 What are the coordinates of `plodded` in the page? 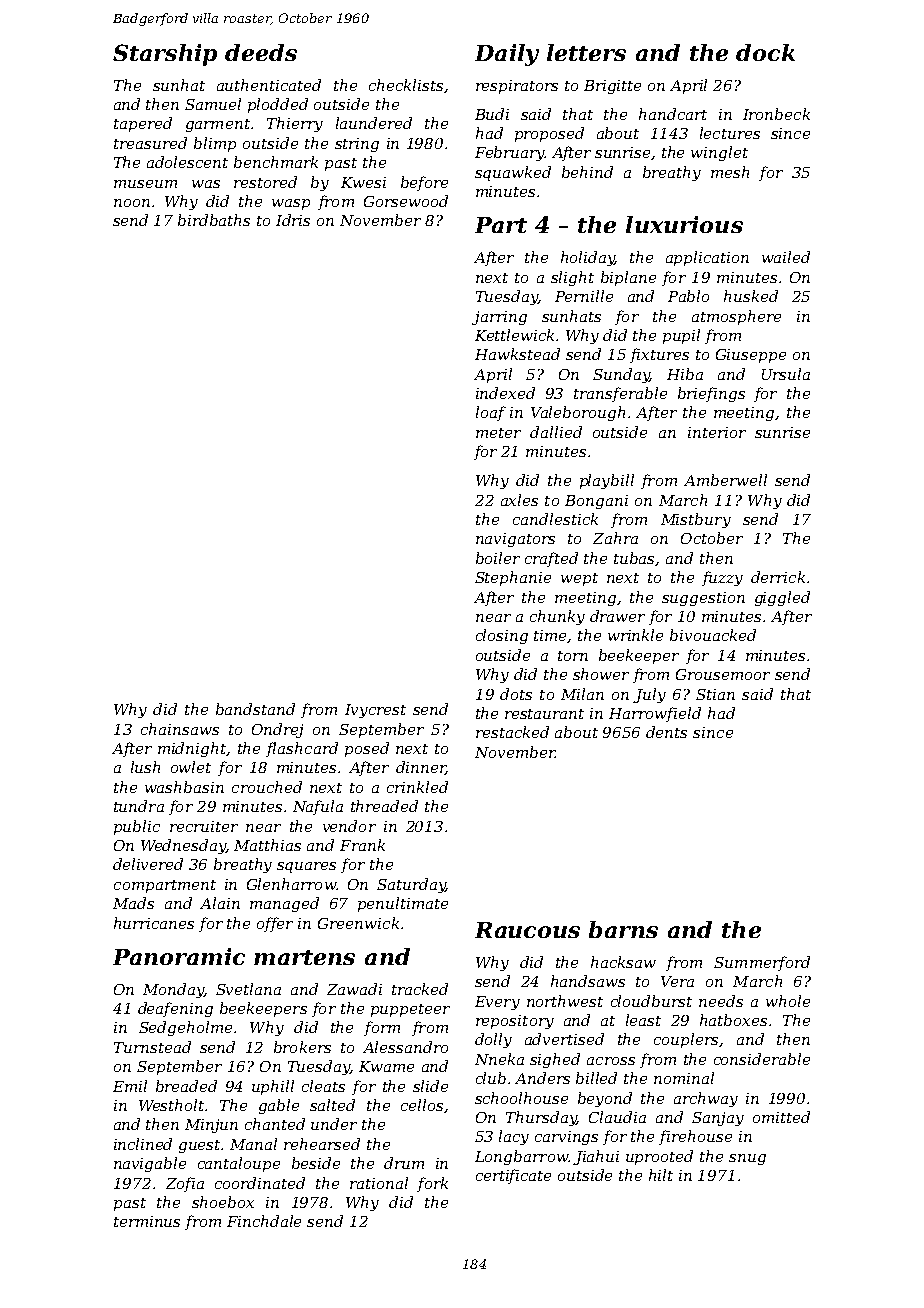 It's located at (278, 105).
